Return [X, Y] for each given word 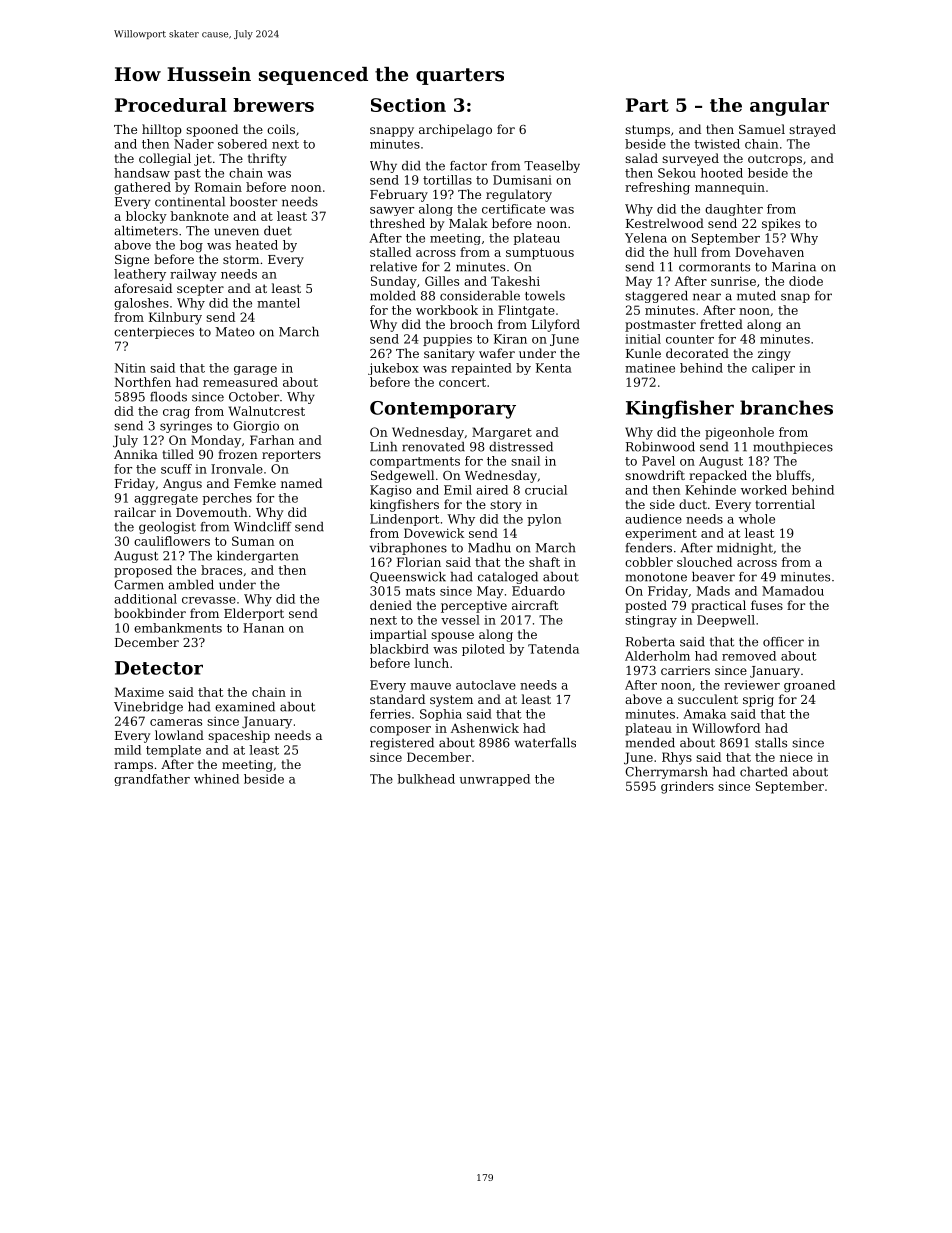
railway [193, 275]
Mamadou [793, 591]
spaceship [239, 736]
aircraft [535, 605]
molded [393, 296]
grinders [687, 787]
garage [255, 370]
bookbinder [150, 613]
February [399, 195]
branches [786, 407]
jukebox [393, 369]
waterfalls [545, 743]
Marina [794, 267]
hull [685, 252]
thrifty [267, 159]
